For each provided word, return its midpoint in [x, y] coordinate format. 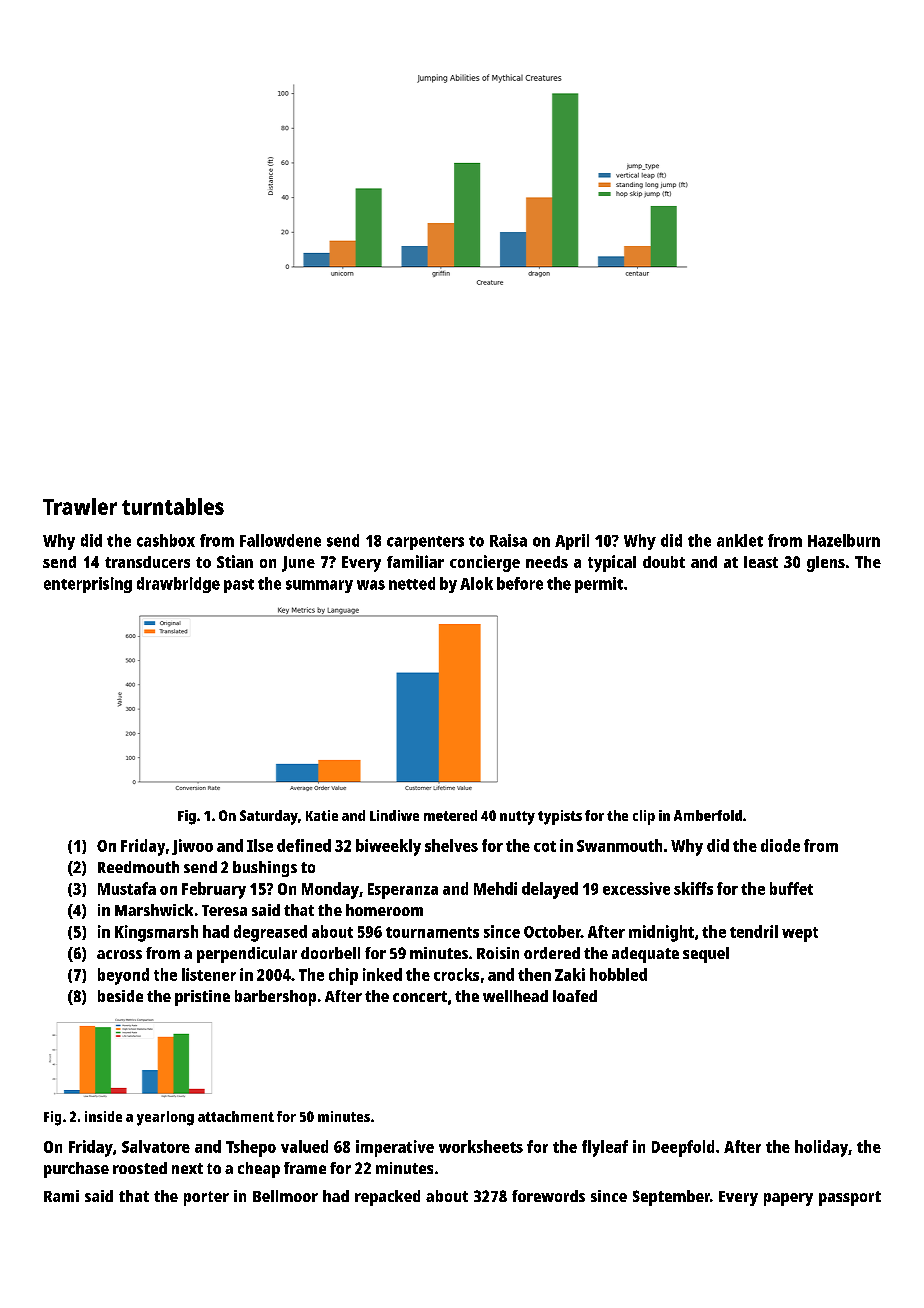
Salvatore [156, 1146]
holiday [821, 1148]
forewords [548, 1196]
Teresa [224, 910]
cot [545, 846]
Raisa [508, 540]
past [239, 586]
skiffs [693, 888]
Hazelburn [844, 540]
